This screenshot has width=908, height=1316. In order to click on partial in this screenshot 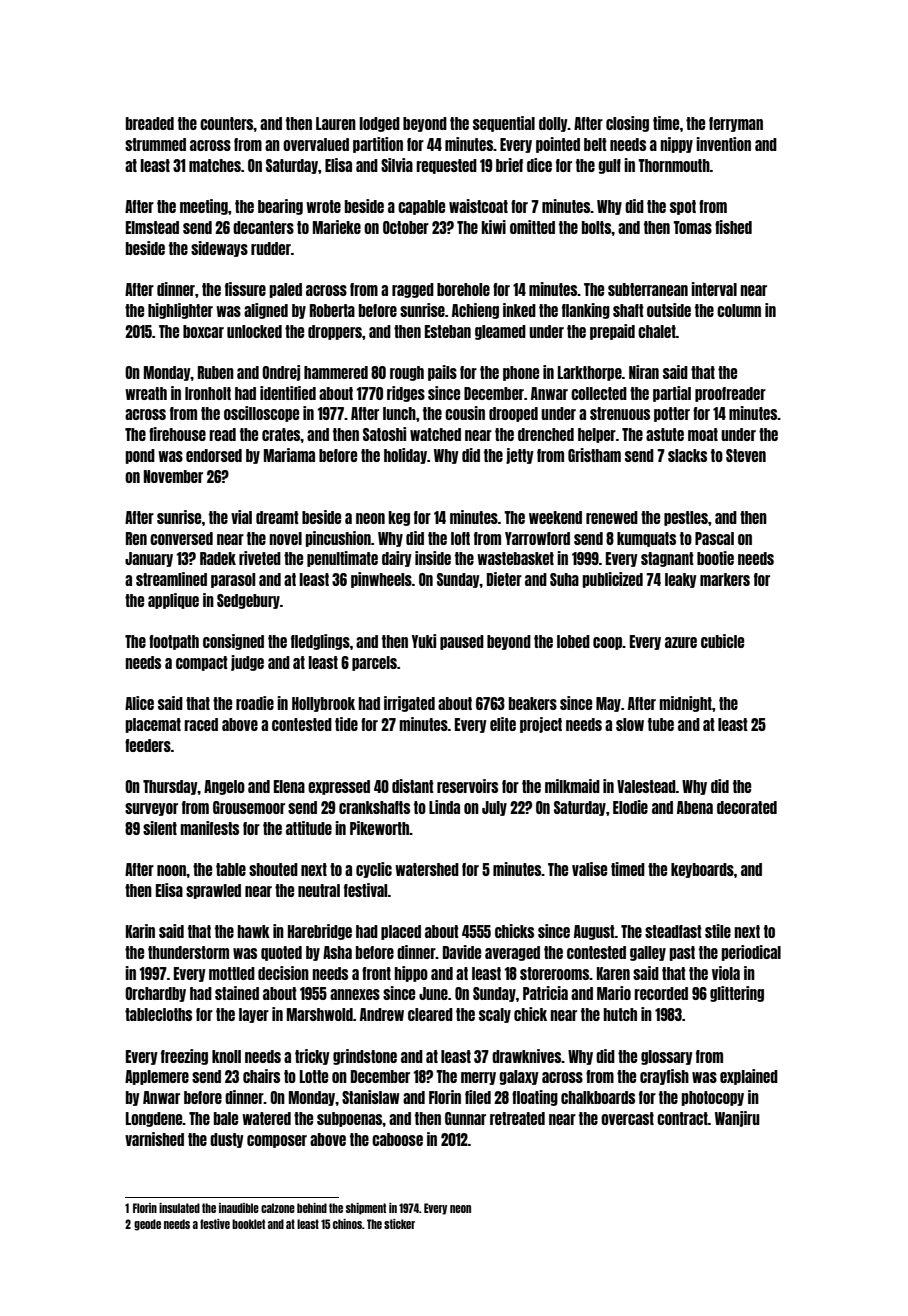, I will do `click(672, 394)`.
